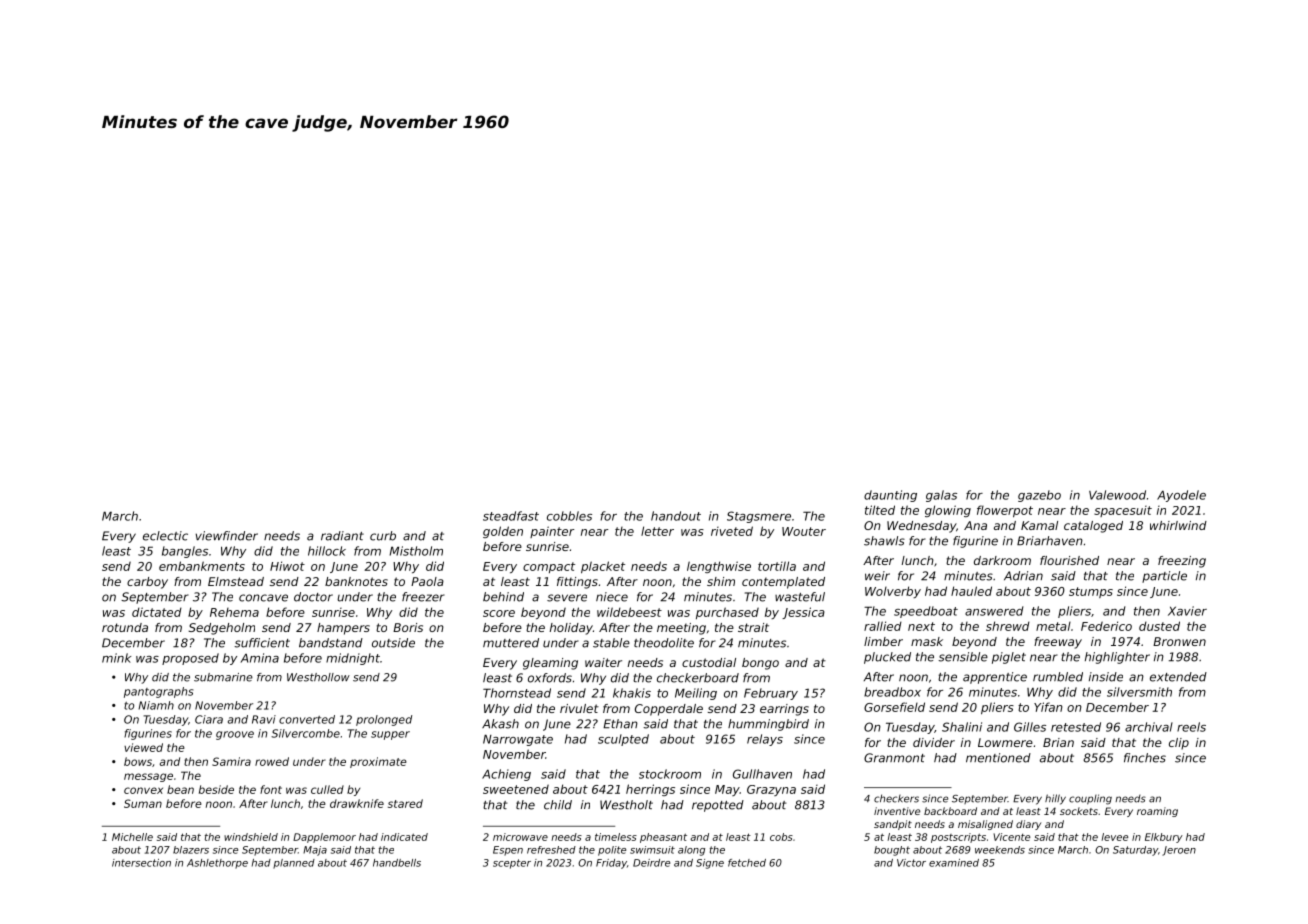  I want to click on gazebo, so click(1039, 496).
